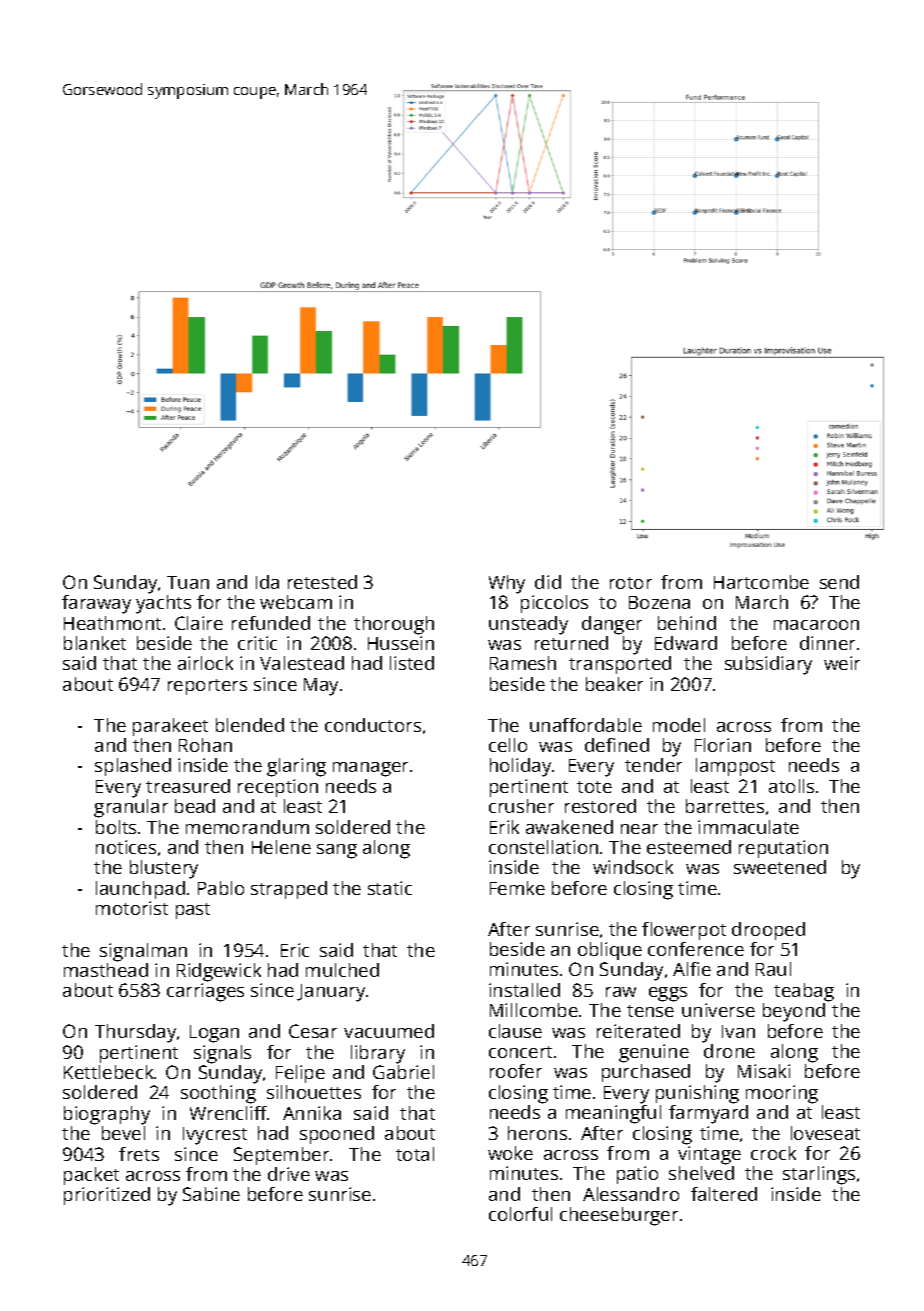 Image resolution: width=924 pixels, height=1311 pixels. Describe the element at coordinates (523, 663) in the screenshot. I see `Ramesh` at that location.
